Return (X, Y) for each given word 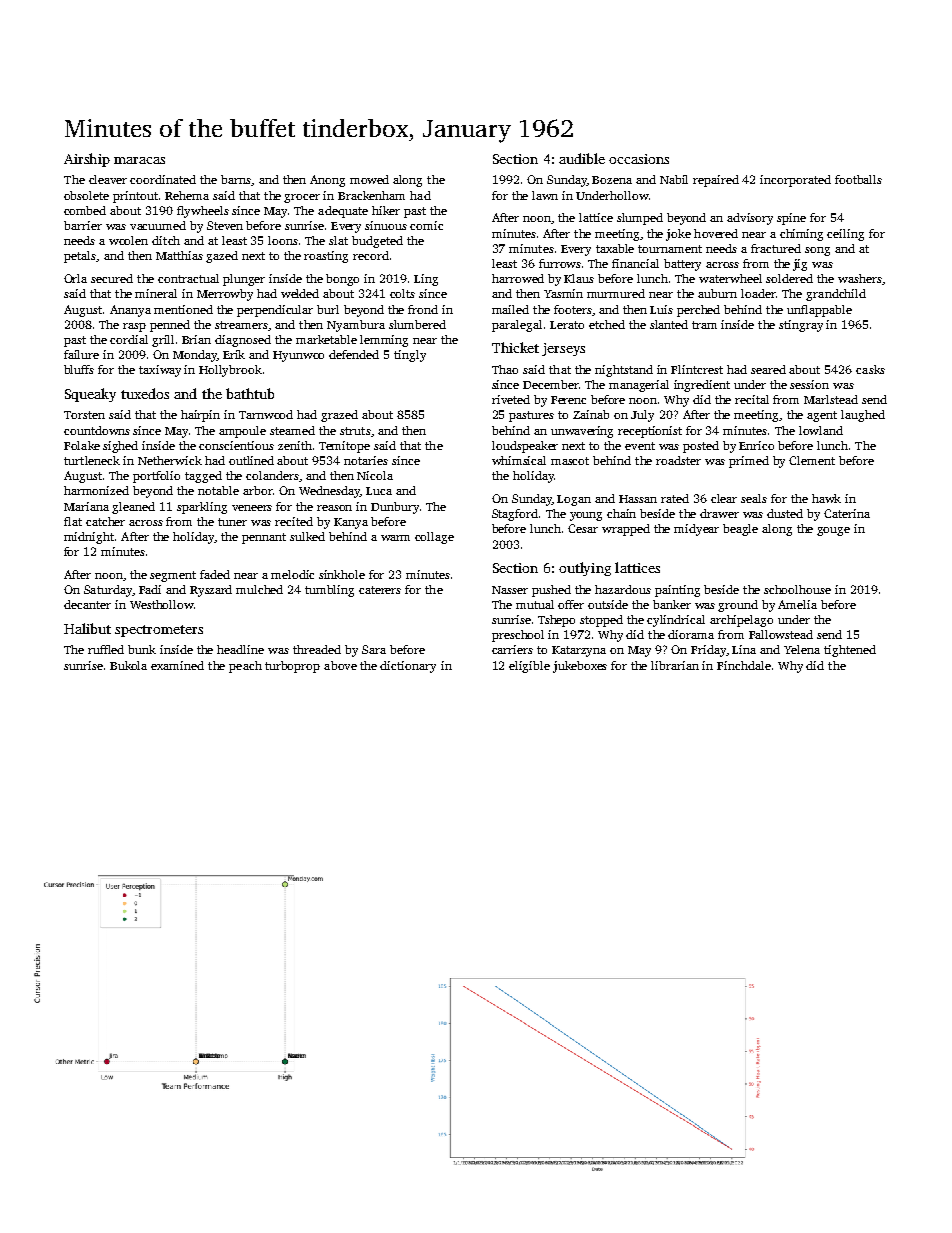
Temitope (344, 447)
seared (768, 369)
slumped (640, 219)
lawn (545, 195)
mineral (156, 293)
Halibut (87, 628)
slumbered (417, 324)
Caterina (847, 513)
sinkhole (342, 574)
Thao (505, 369)
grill (163, 341)
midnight (89, 538)
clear (724, 498)
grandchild (836, 295)
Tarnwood (266, 414)
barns (236, 179)
